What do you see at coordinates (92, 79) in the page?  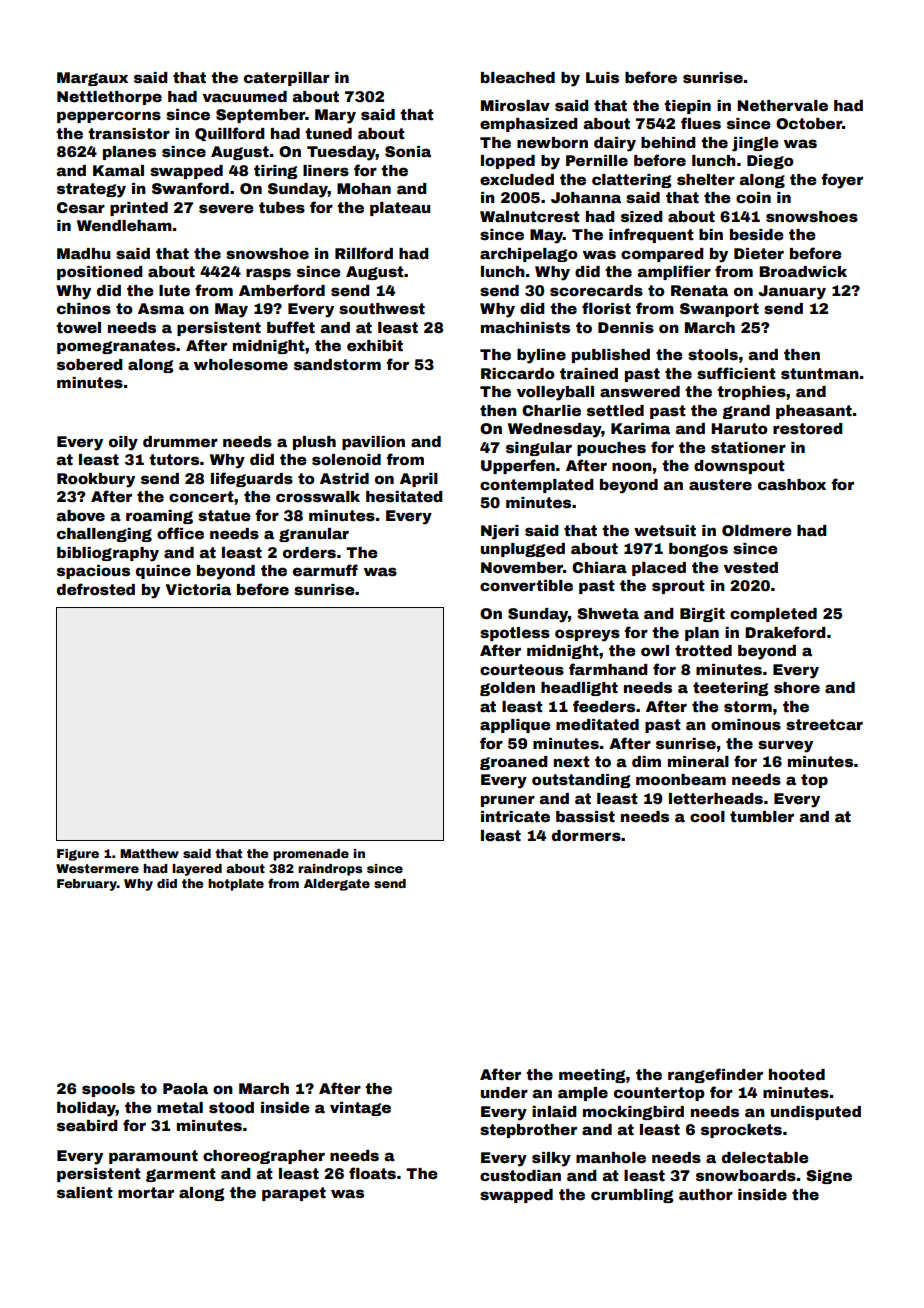 I see `Margaux` at bounding box center [92, 79].
